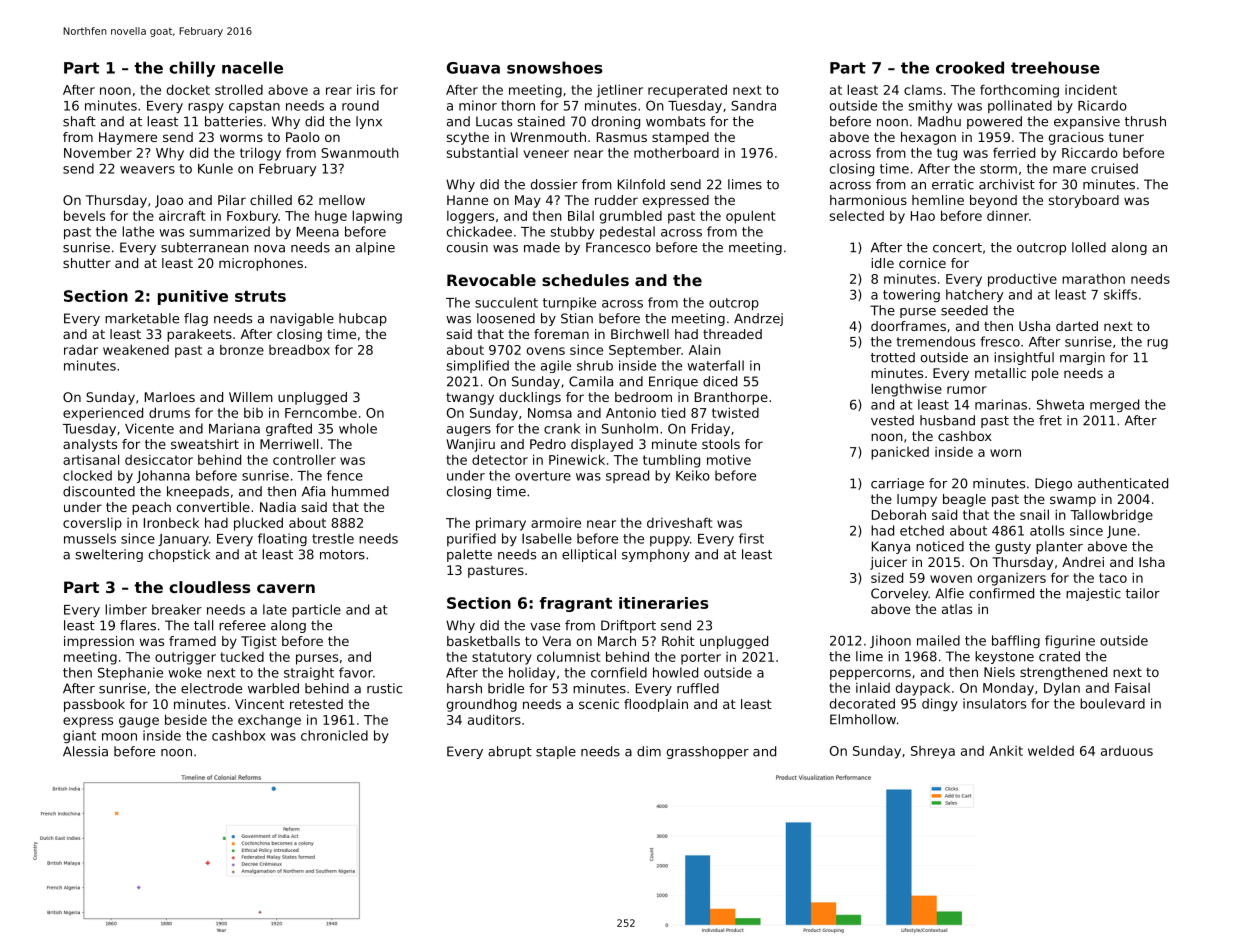 The width and height of the image is (1233, 952). What do you see at coordinates (1145, 121) in the image?
I see `thrush` at bounding box center [1145, 121].
